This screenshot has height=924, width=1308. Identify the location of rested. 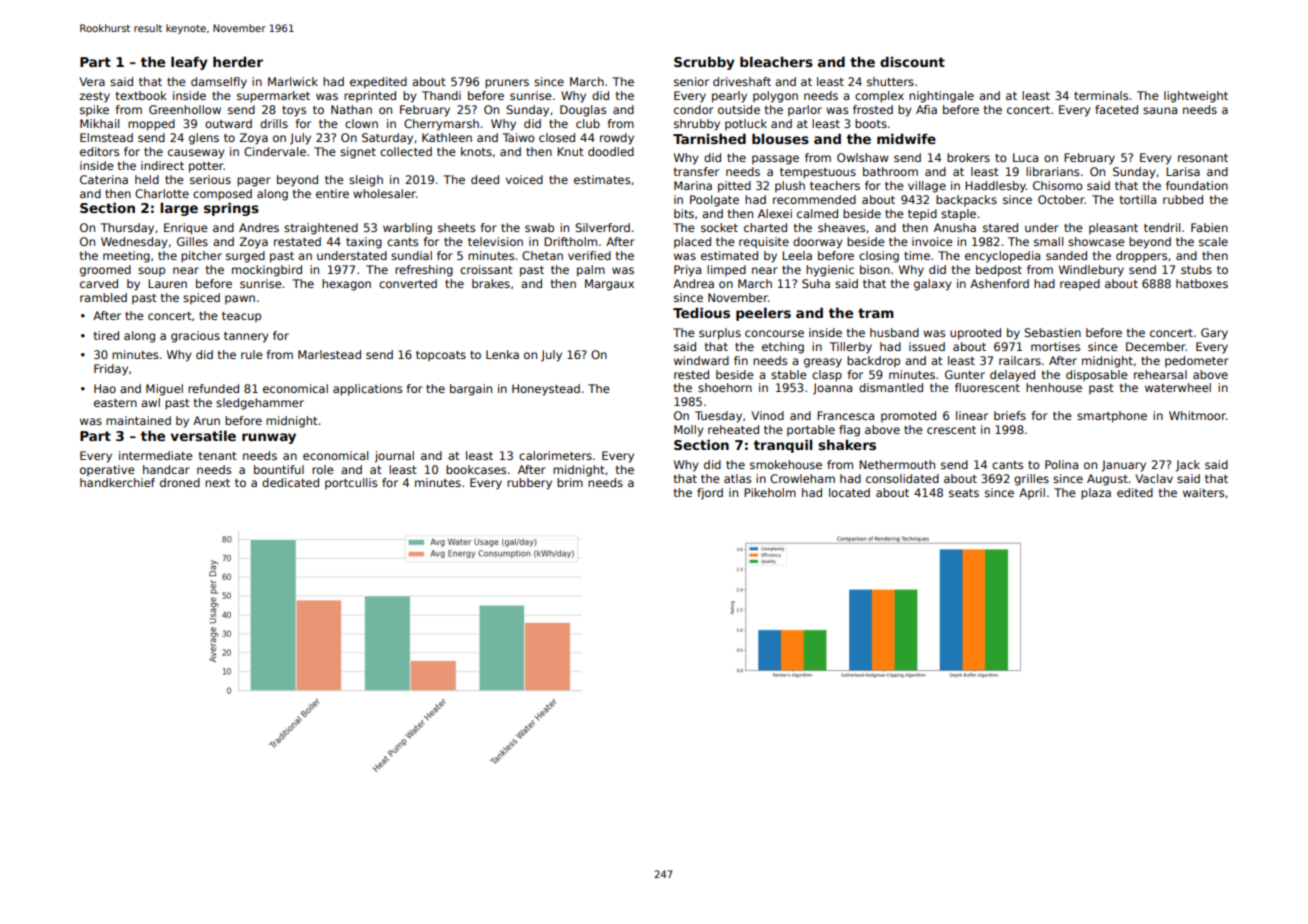
(691, 374).
